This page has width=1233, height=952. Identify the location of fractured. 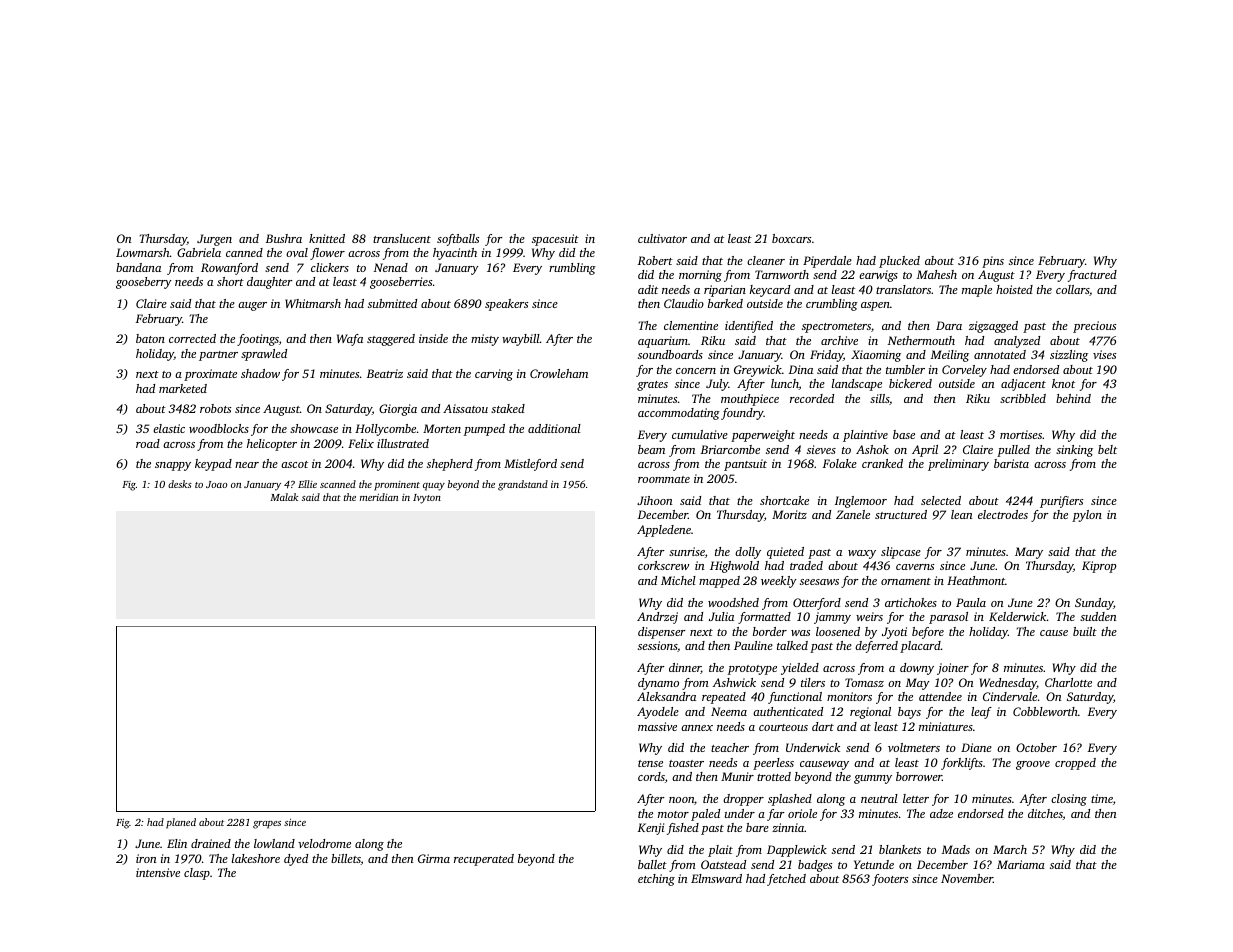
(1092, 276).
